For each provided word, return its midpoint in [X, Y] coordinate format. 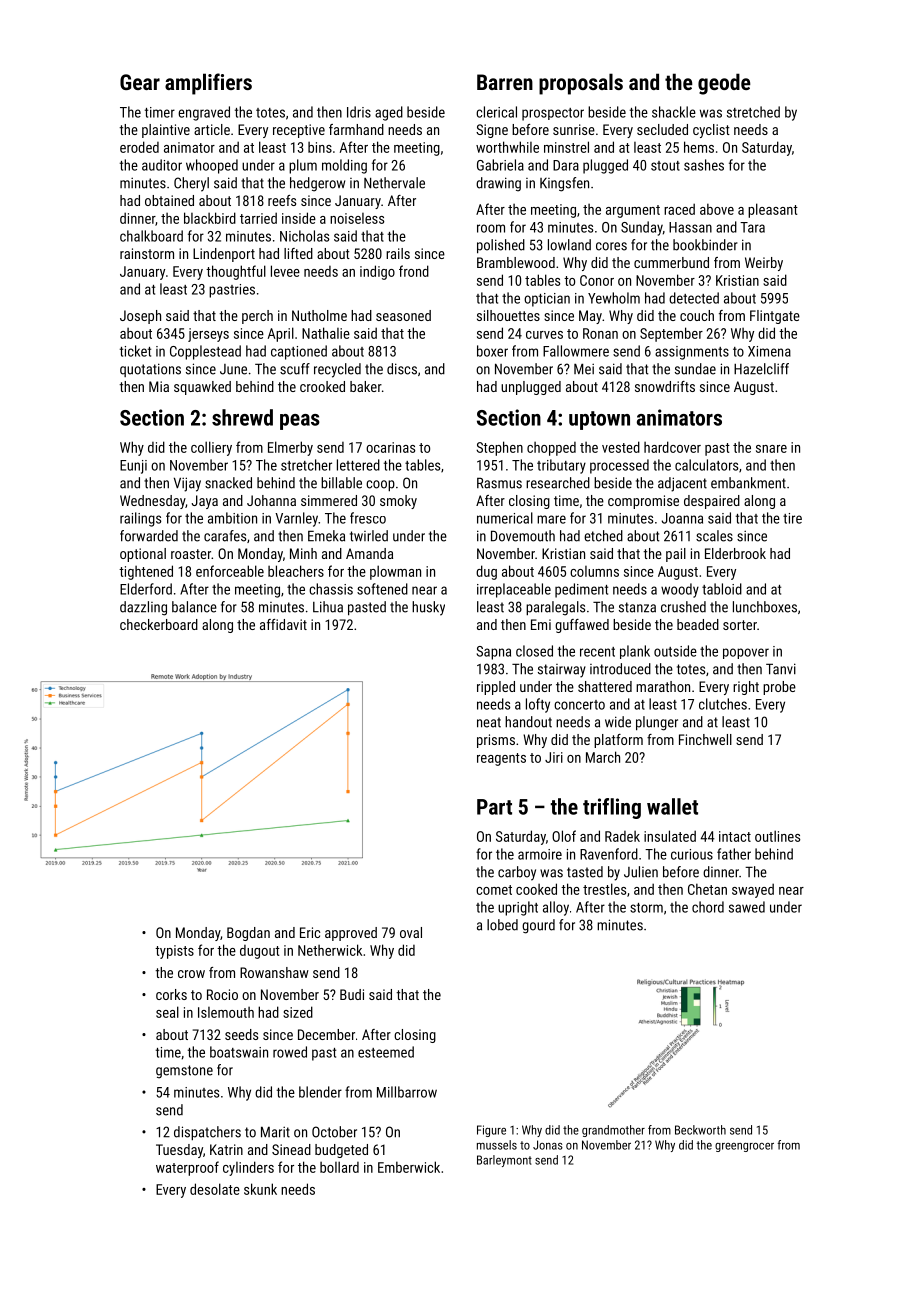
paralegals [555, 608]
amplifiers [208, 84]
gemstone [184, 1072]
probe [779, 688]
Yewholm [614, 298]
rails [398, 253]
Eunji [133, 467]
